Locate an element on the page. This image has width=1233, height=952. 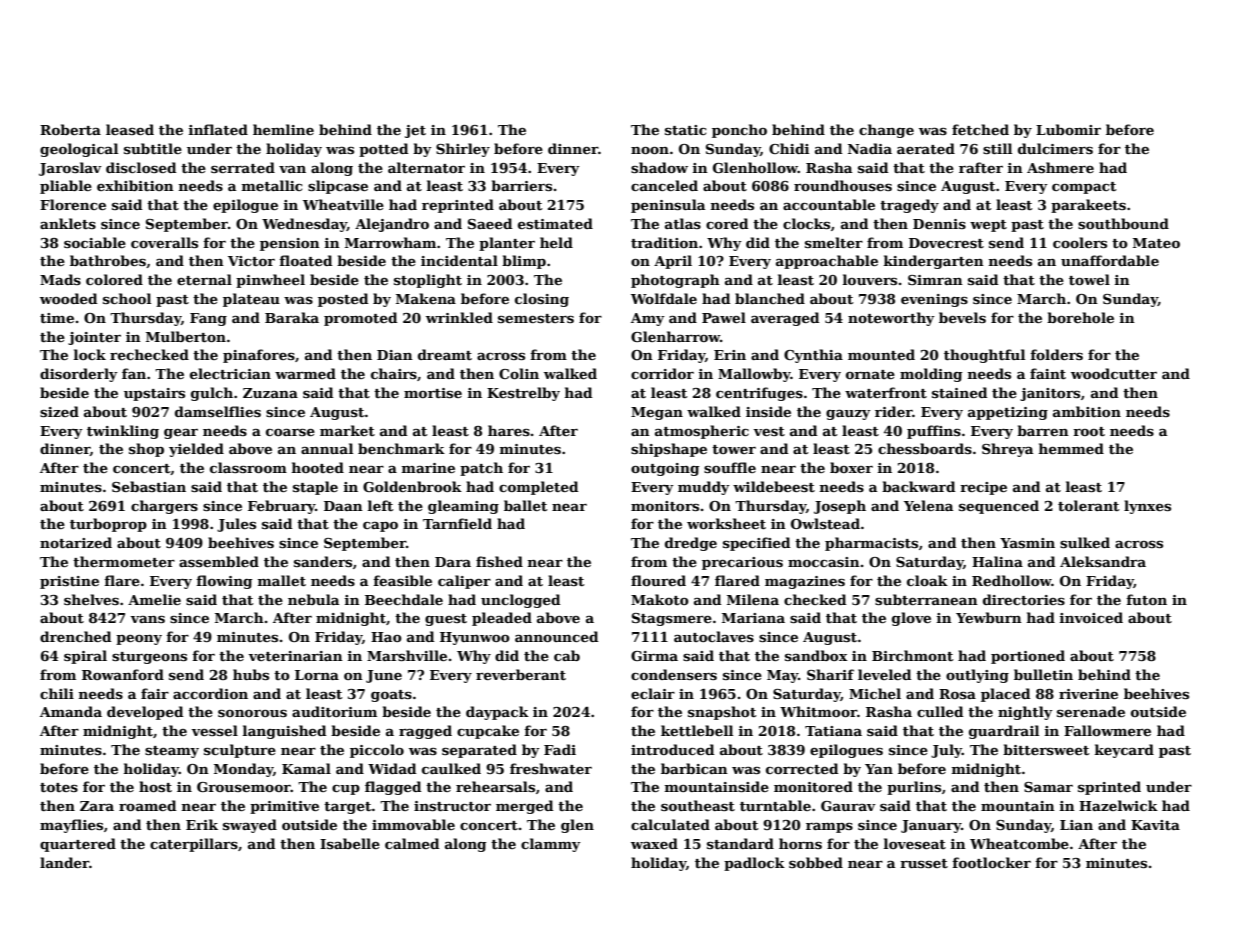
reverberant is located at coordinates (521, 674).
